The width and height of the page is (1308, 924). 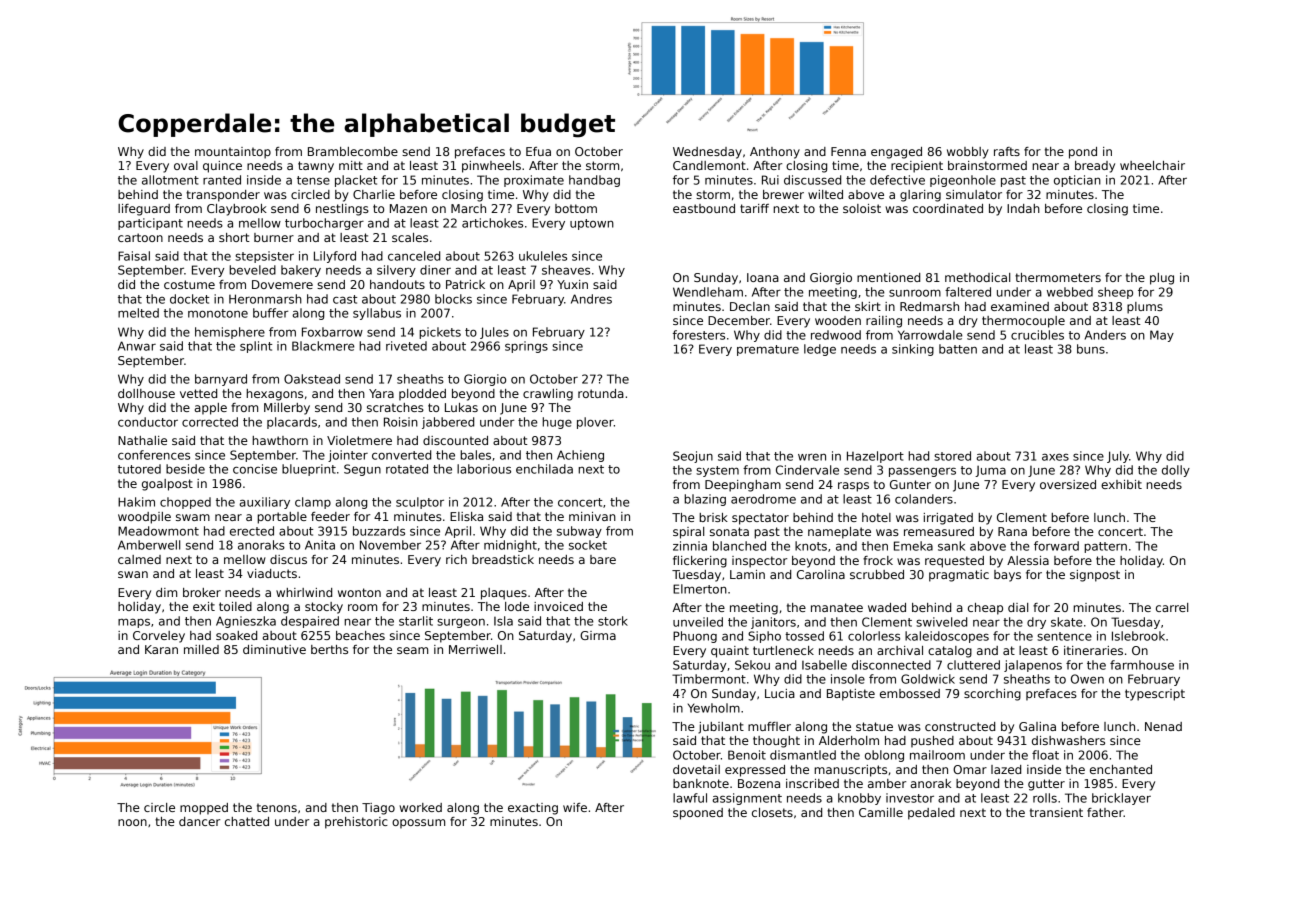 I want to click on stork, so click(x=613, y=621).
